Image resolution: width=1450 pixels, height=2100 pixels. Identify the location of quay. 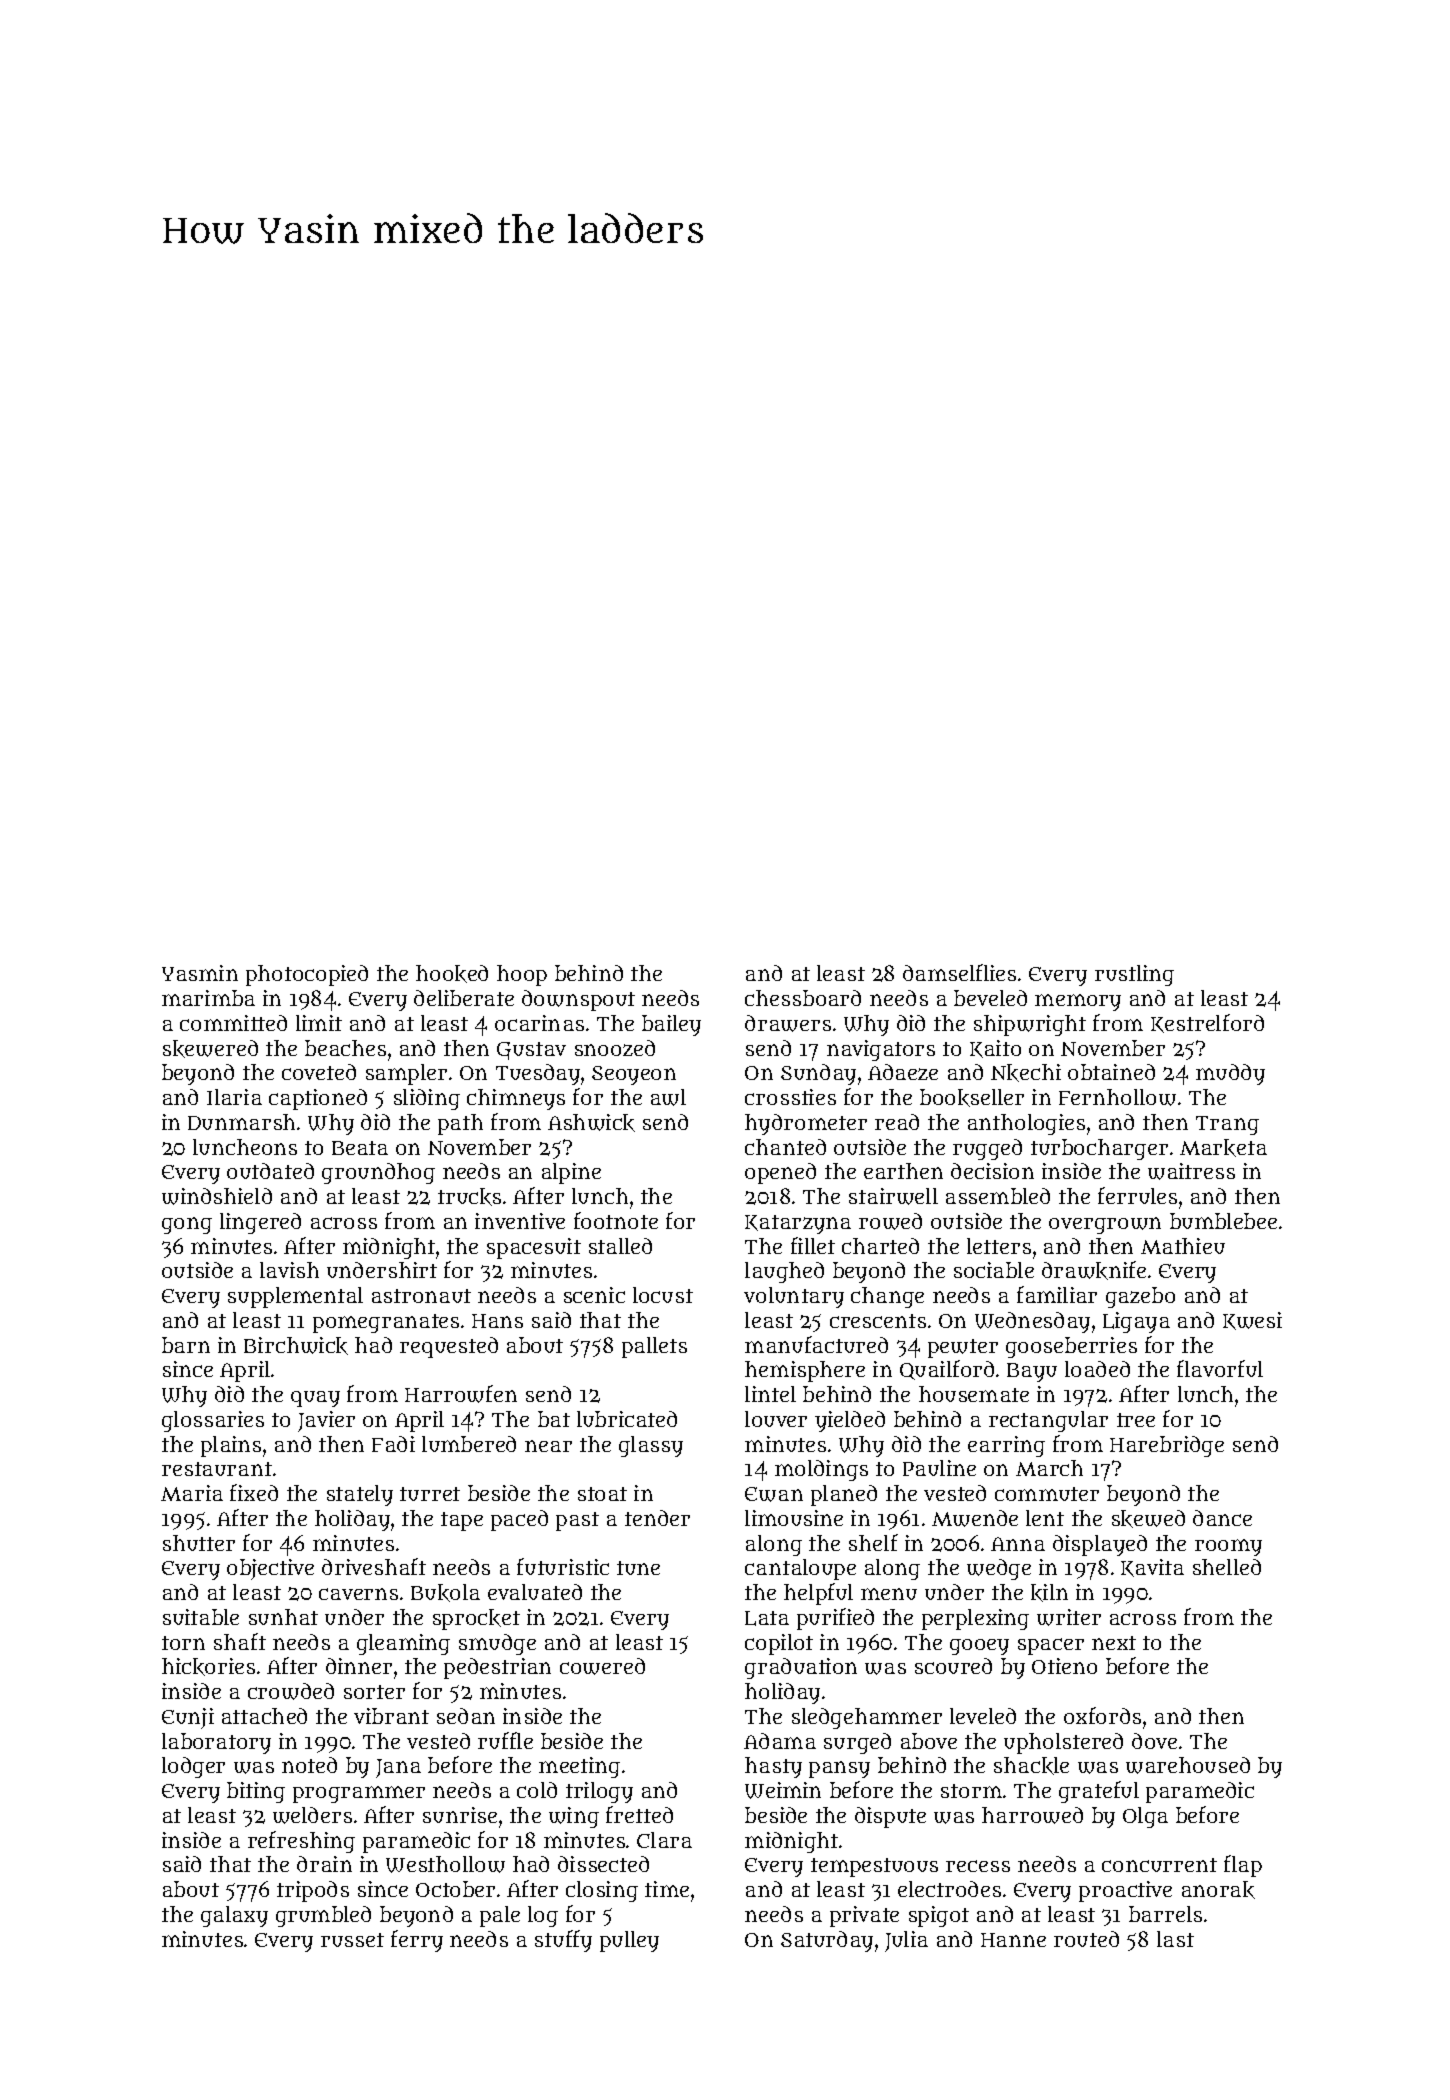
(315, 1399).
